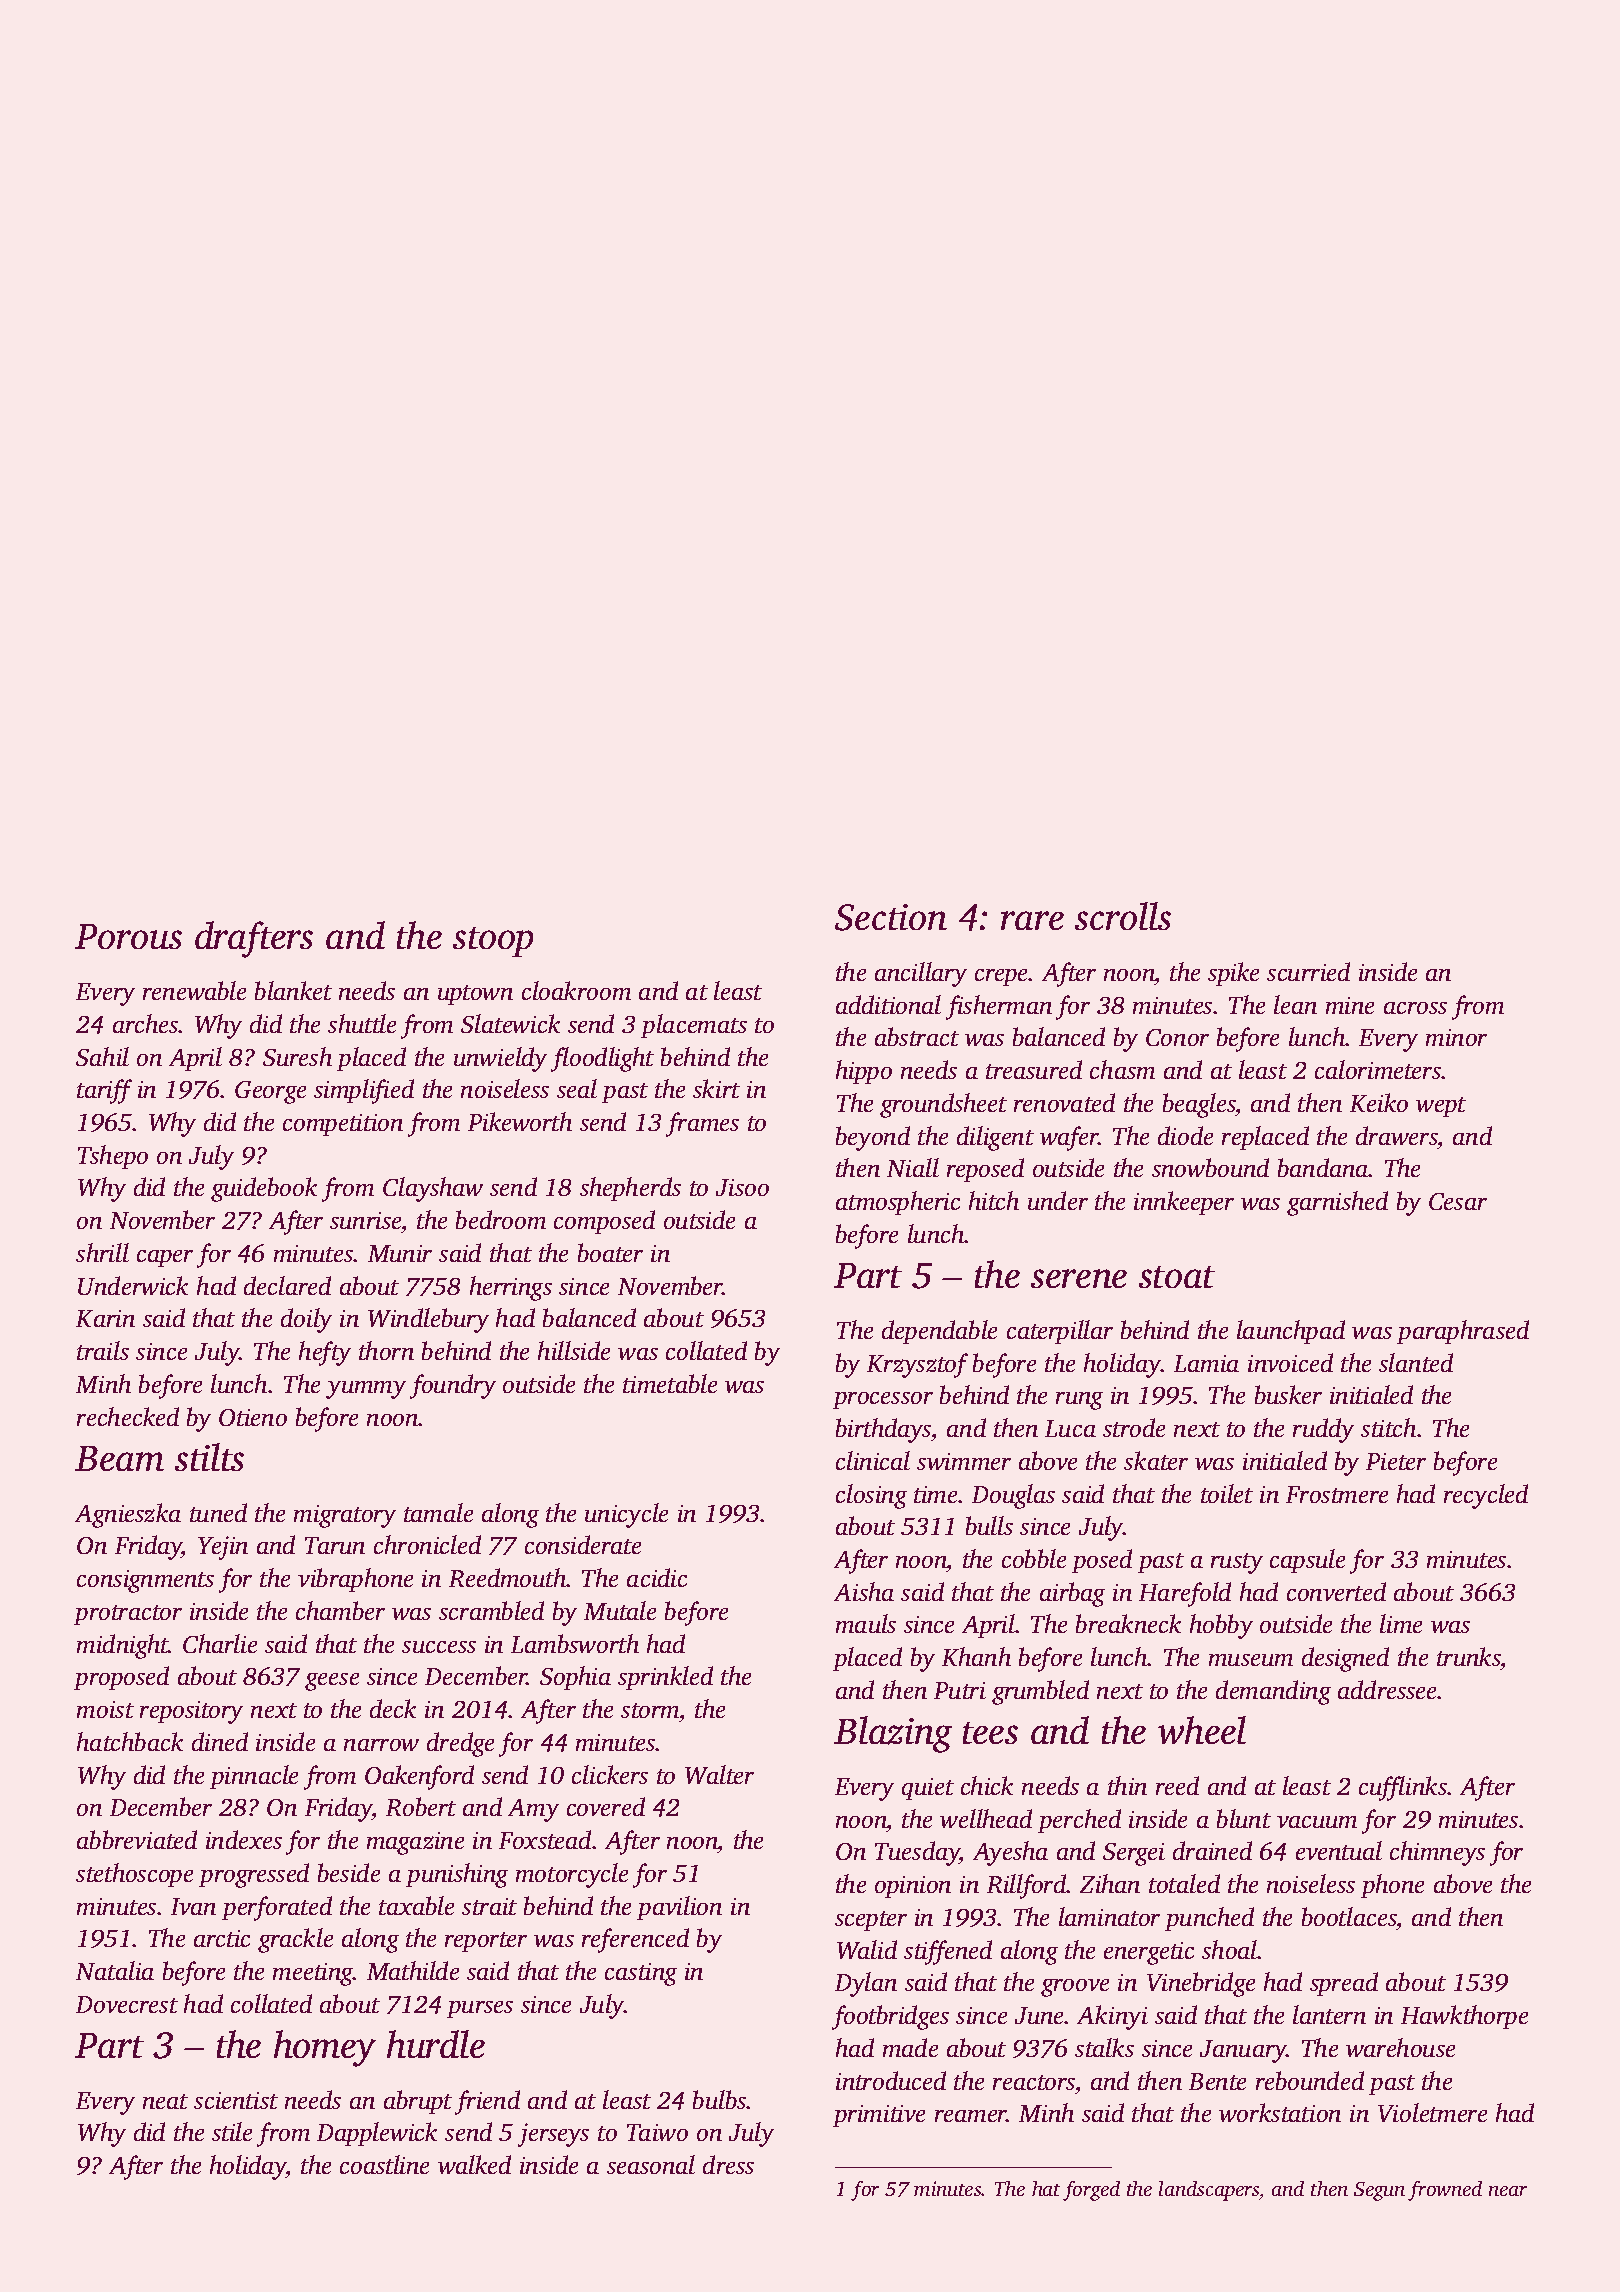  I want to click on serene, so click(1079, 1278).
